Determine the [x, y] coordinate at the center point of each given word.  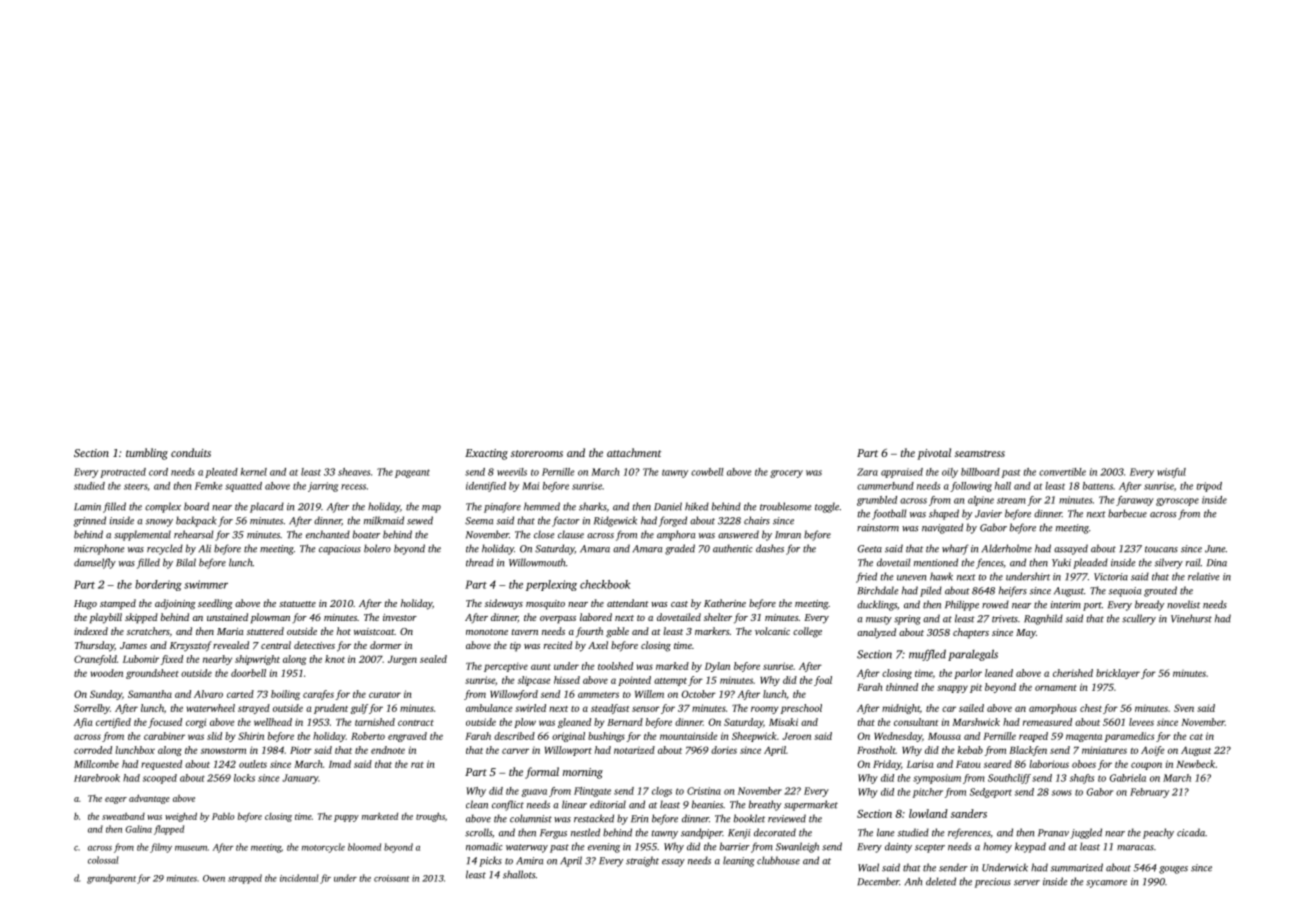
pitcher [928, 793]
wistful [1171, 473]
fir [325, 879]
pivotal [934, 454]
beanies [707, 804]
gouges [1173, 870]
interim [1066, 605]
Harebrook [97, 778]
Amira [529, 861]
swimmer [206, 584]
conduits [191, 452]
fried [866, 577]
